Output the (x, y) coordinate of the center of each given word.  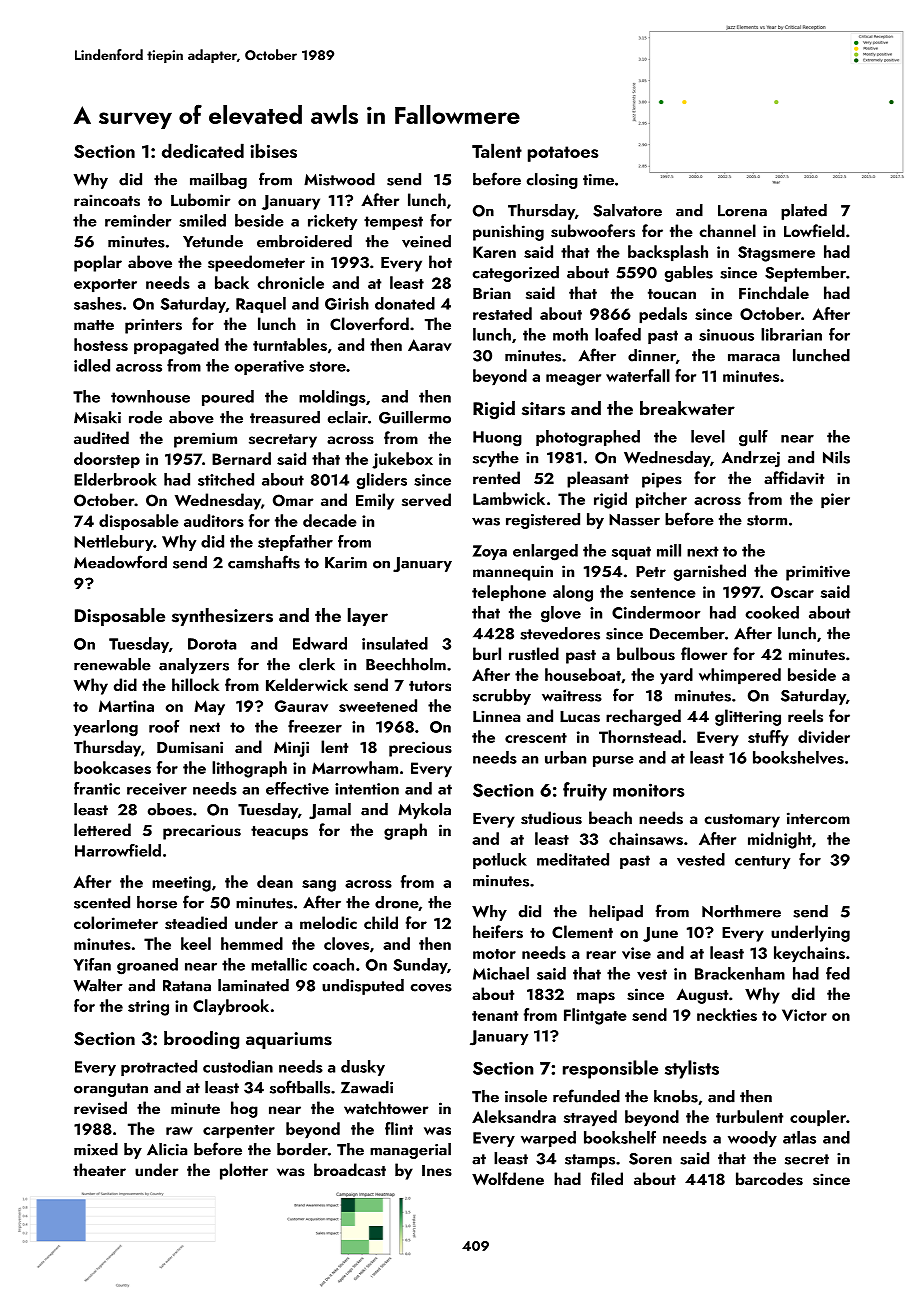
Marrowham (355, 767)
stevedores (560, 633)
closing (552, 181)
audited (101, 437)
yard (676, 676)
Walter (98, 985)
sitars (543, 409)
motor (494, 954)
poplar (98, 263)
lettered (102, 829)
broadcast (350, 1170)
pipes (662, 480)
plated (804, 212)
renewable (112, 664)
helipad (616, 913)
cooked (772, 612)
